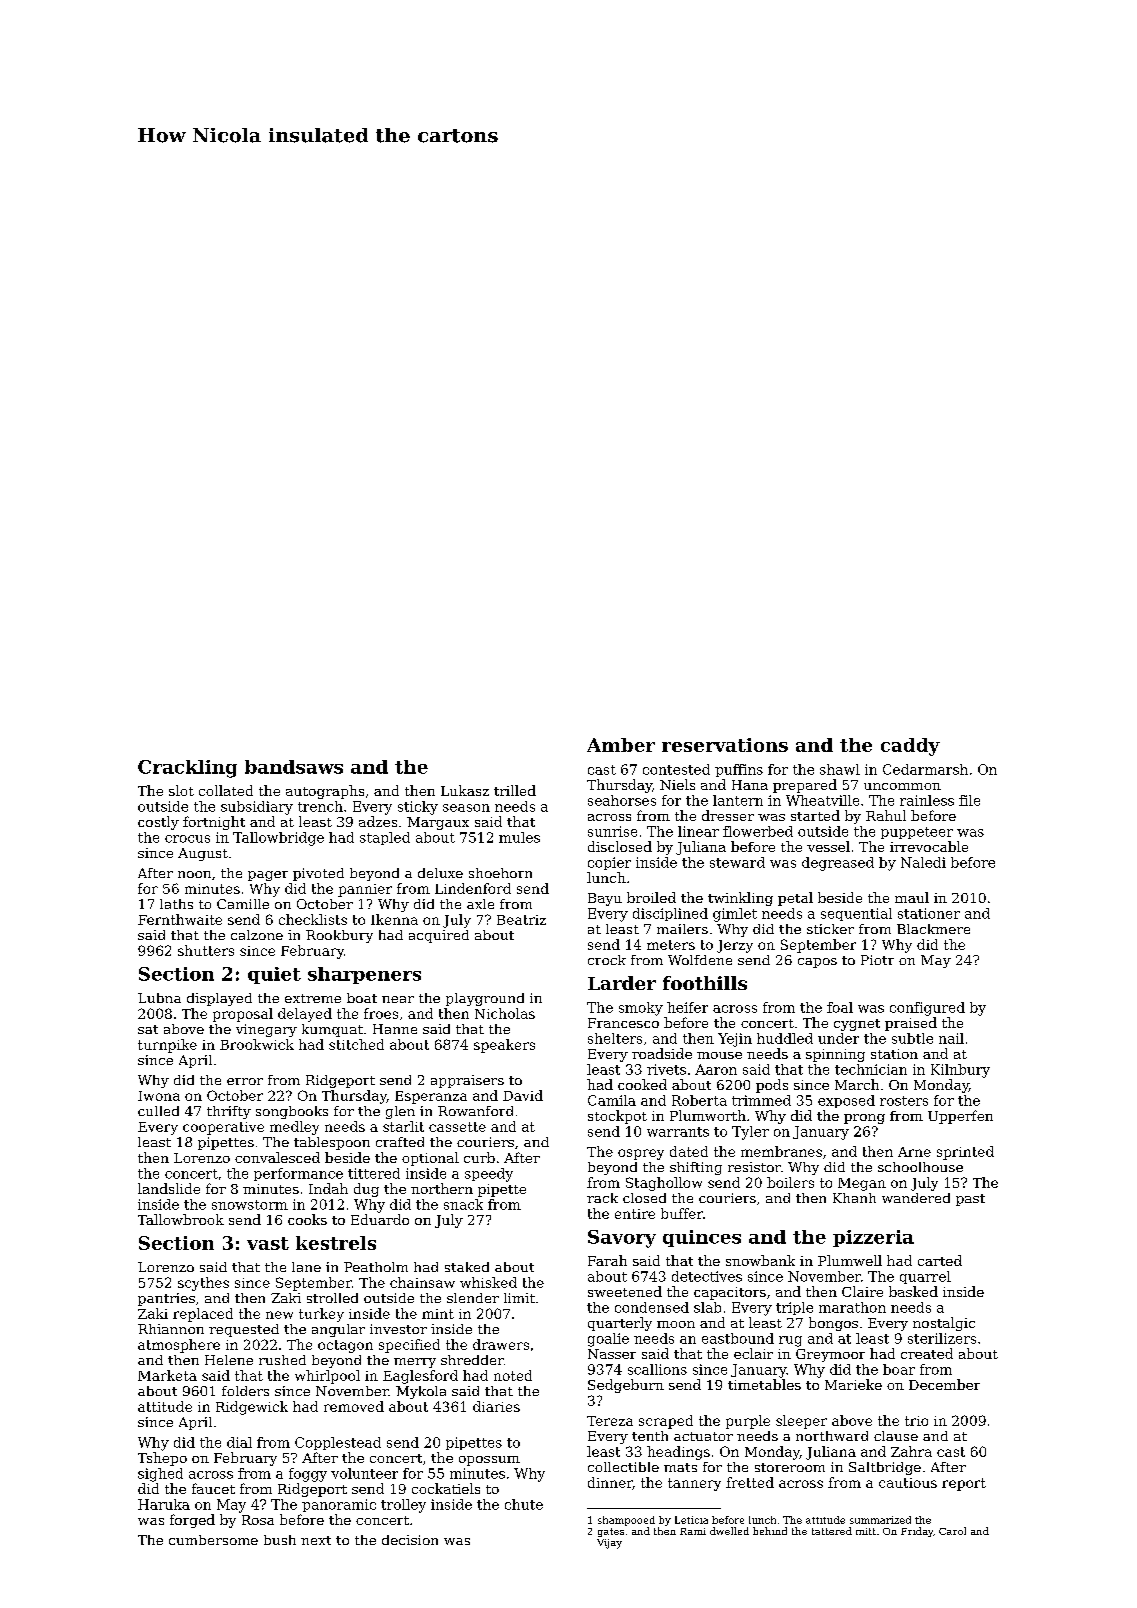 The width and height of the document is (1137, 1608). What do you see at coordinates (910, 747) in the document?
I see `caddy` at bounding box center [910, 747].
